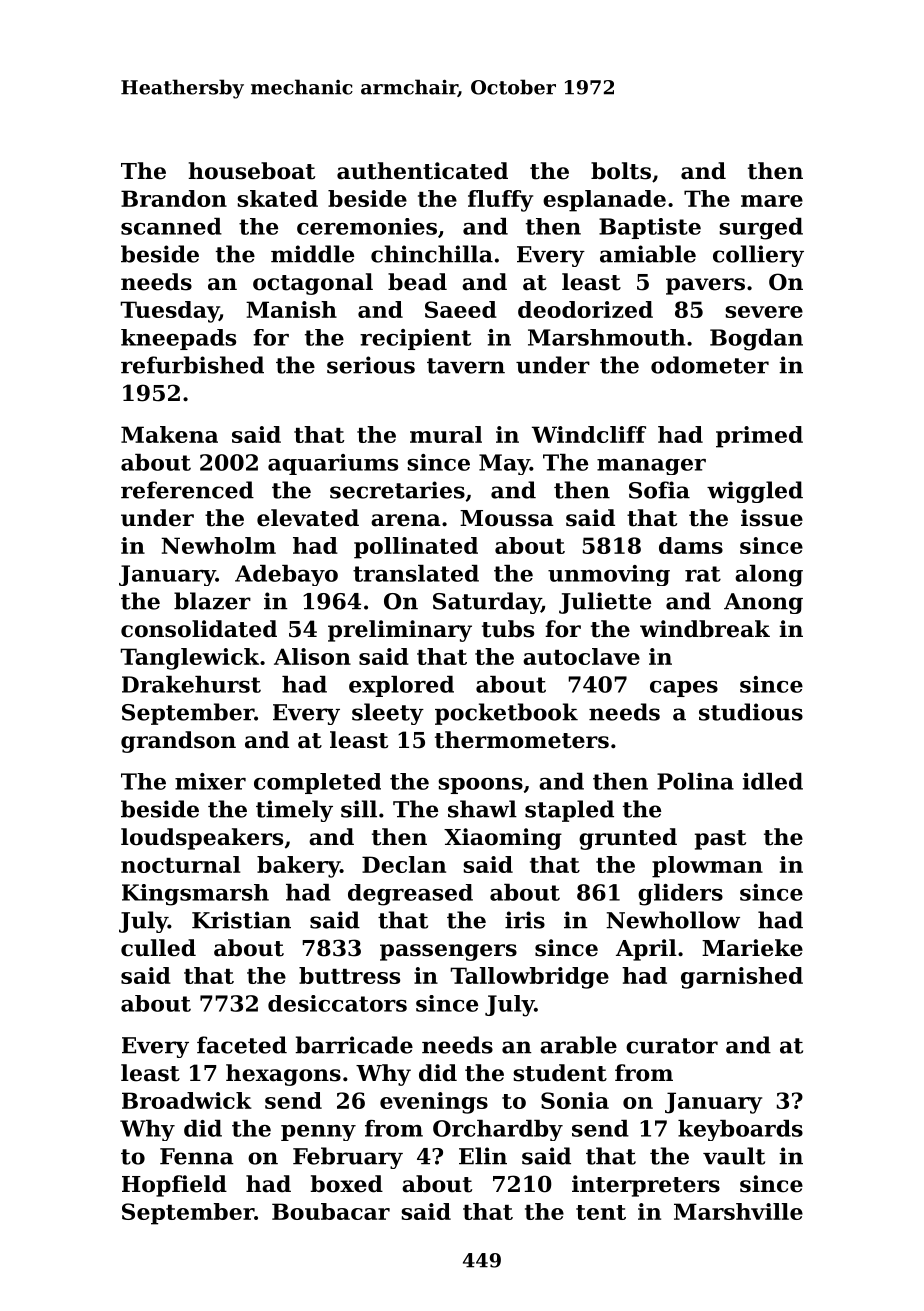  I want to click on gliders, so click(680, 895).
